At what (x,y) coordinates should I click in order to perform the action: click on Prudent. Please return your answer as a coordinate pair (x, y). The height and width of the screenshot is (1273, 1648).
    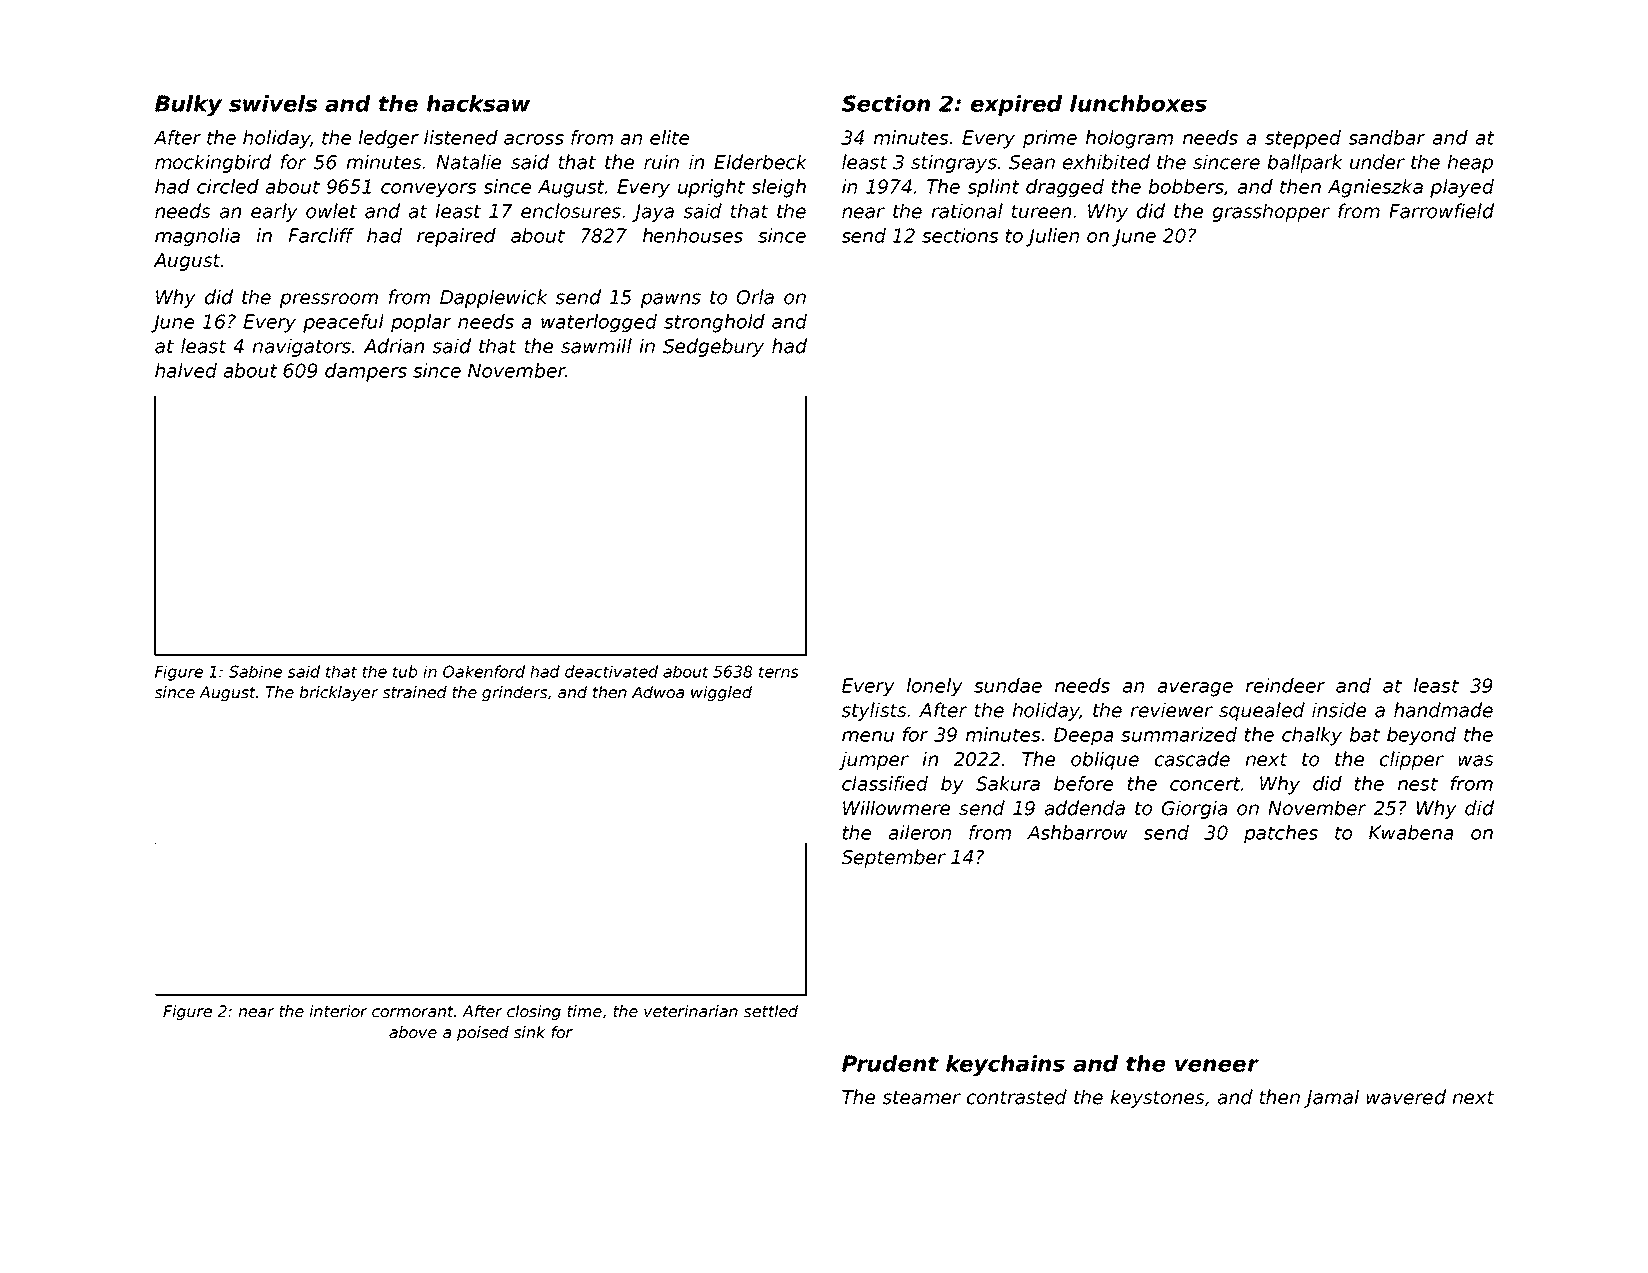
    Looking at the image, I should click on (890, 1063).
